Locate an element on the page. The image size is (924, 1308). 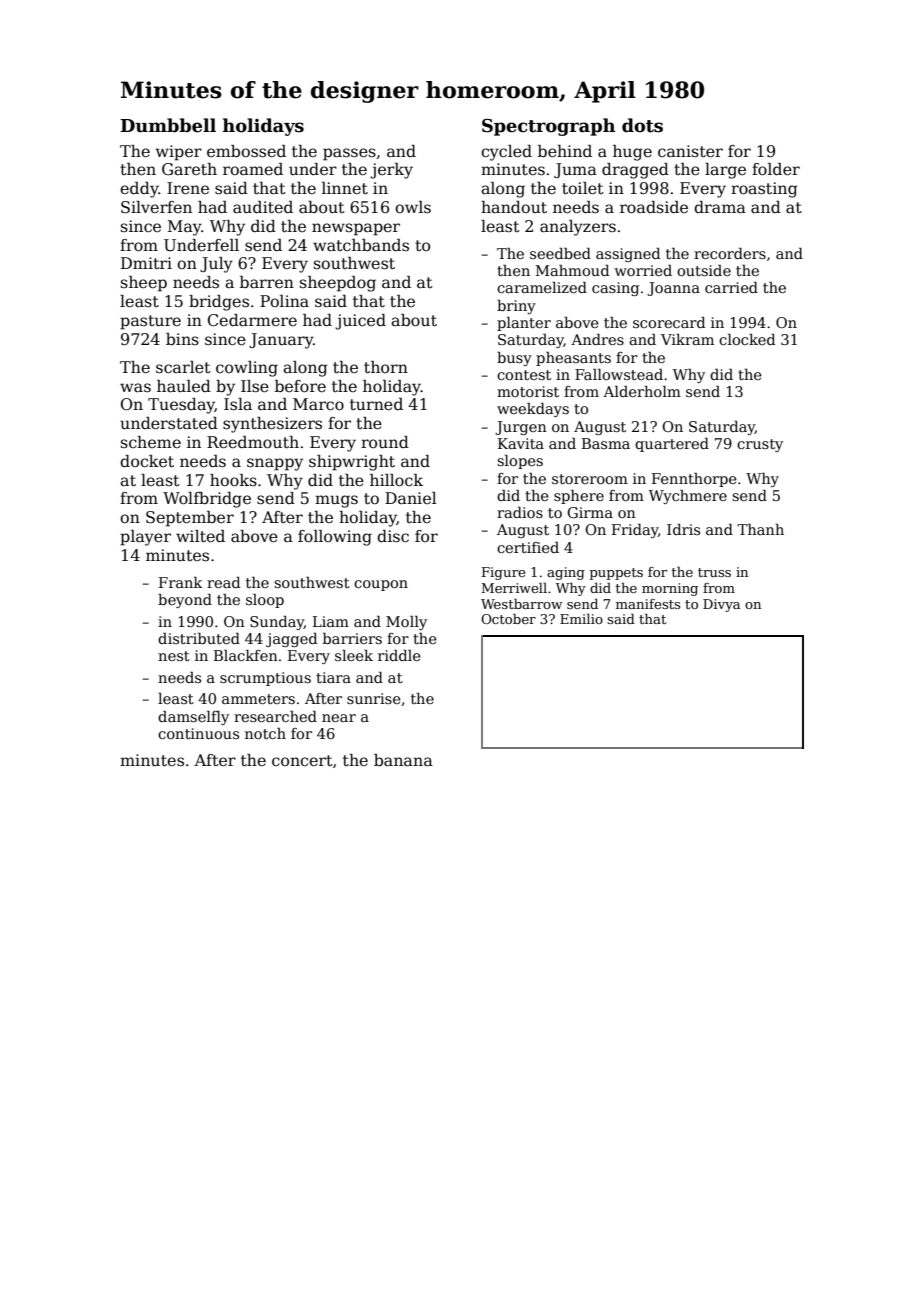
embossed is located at coordinates (246, 151).
